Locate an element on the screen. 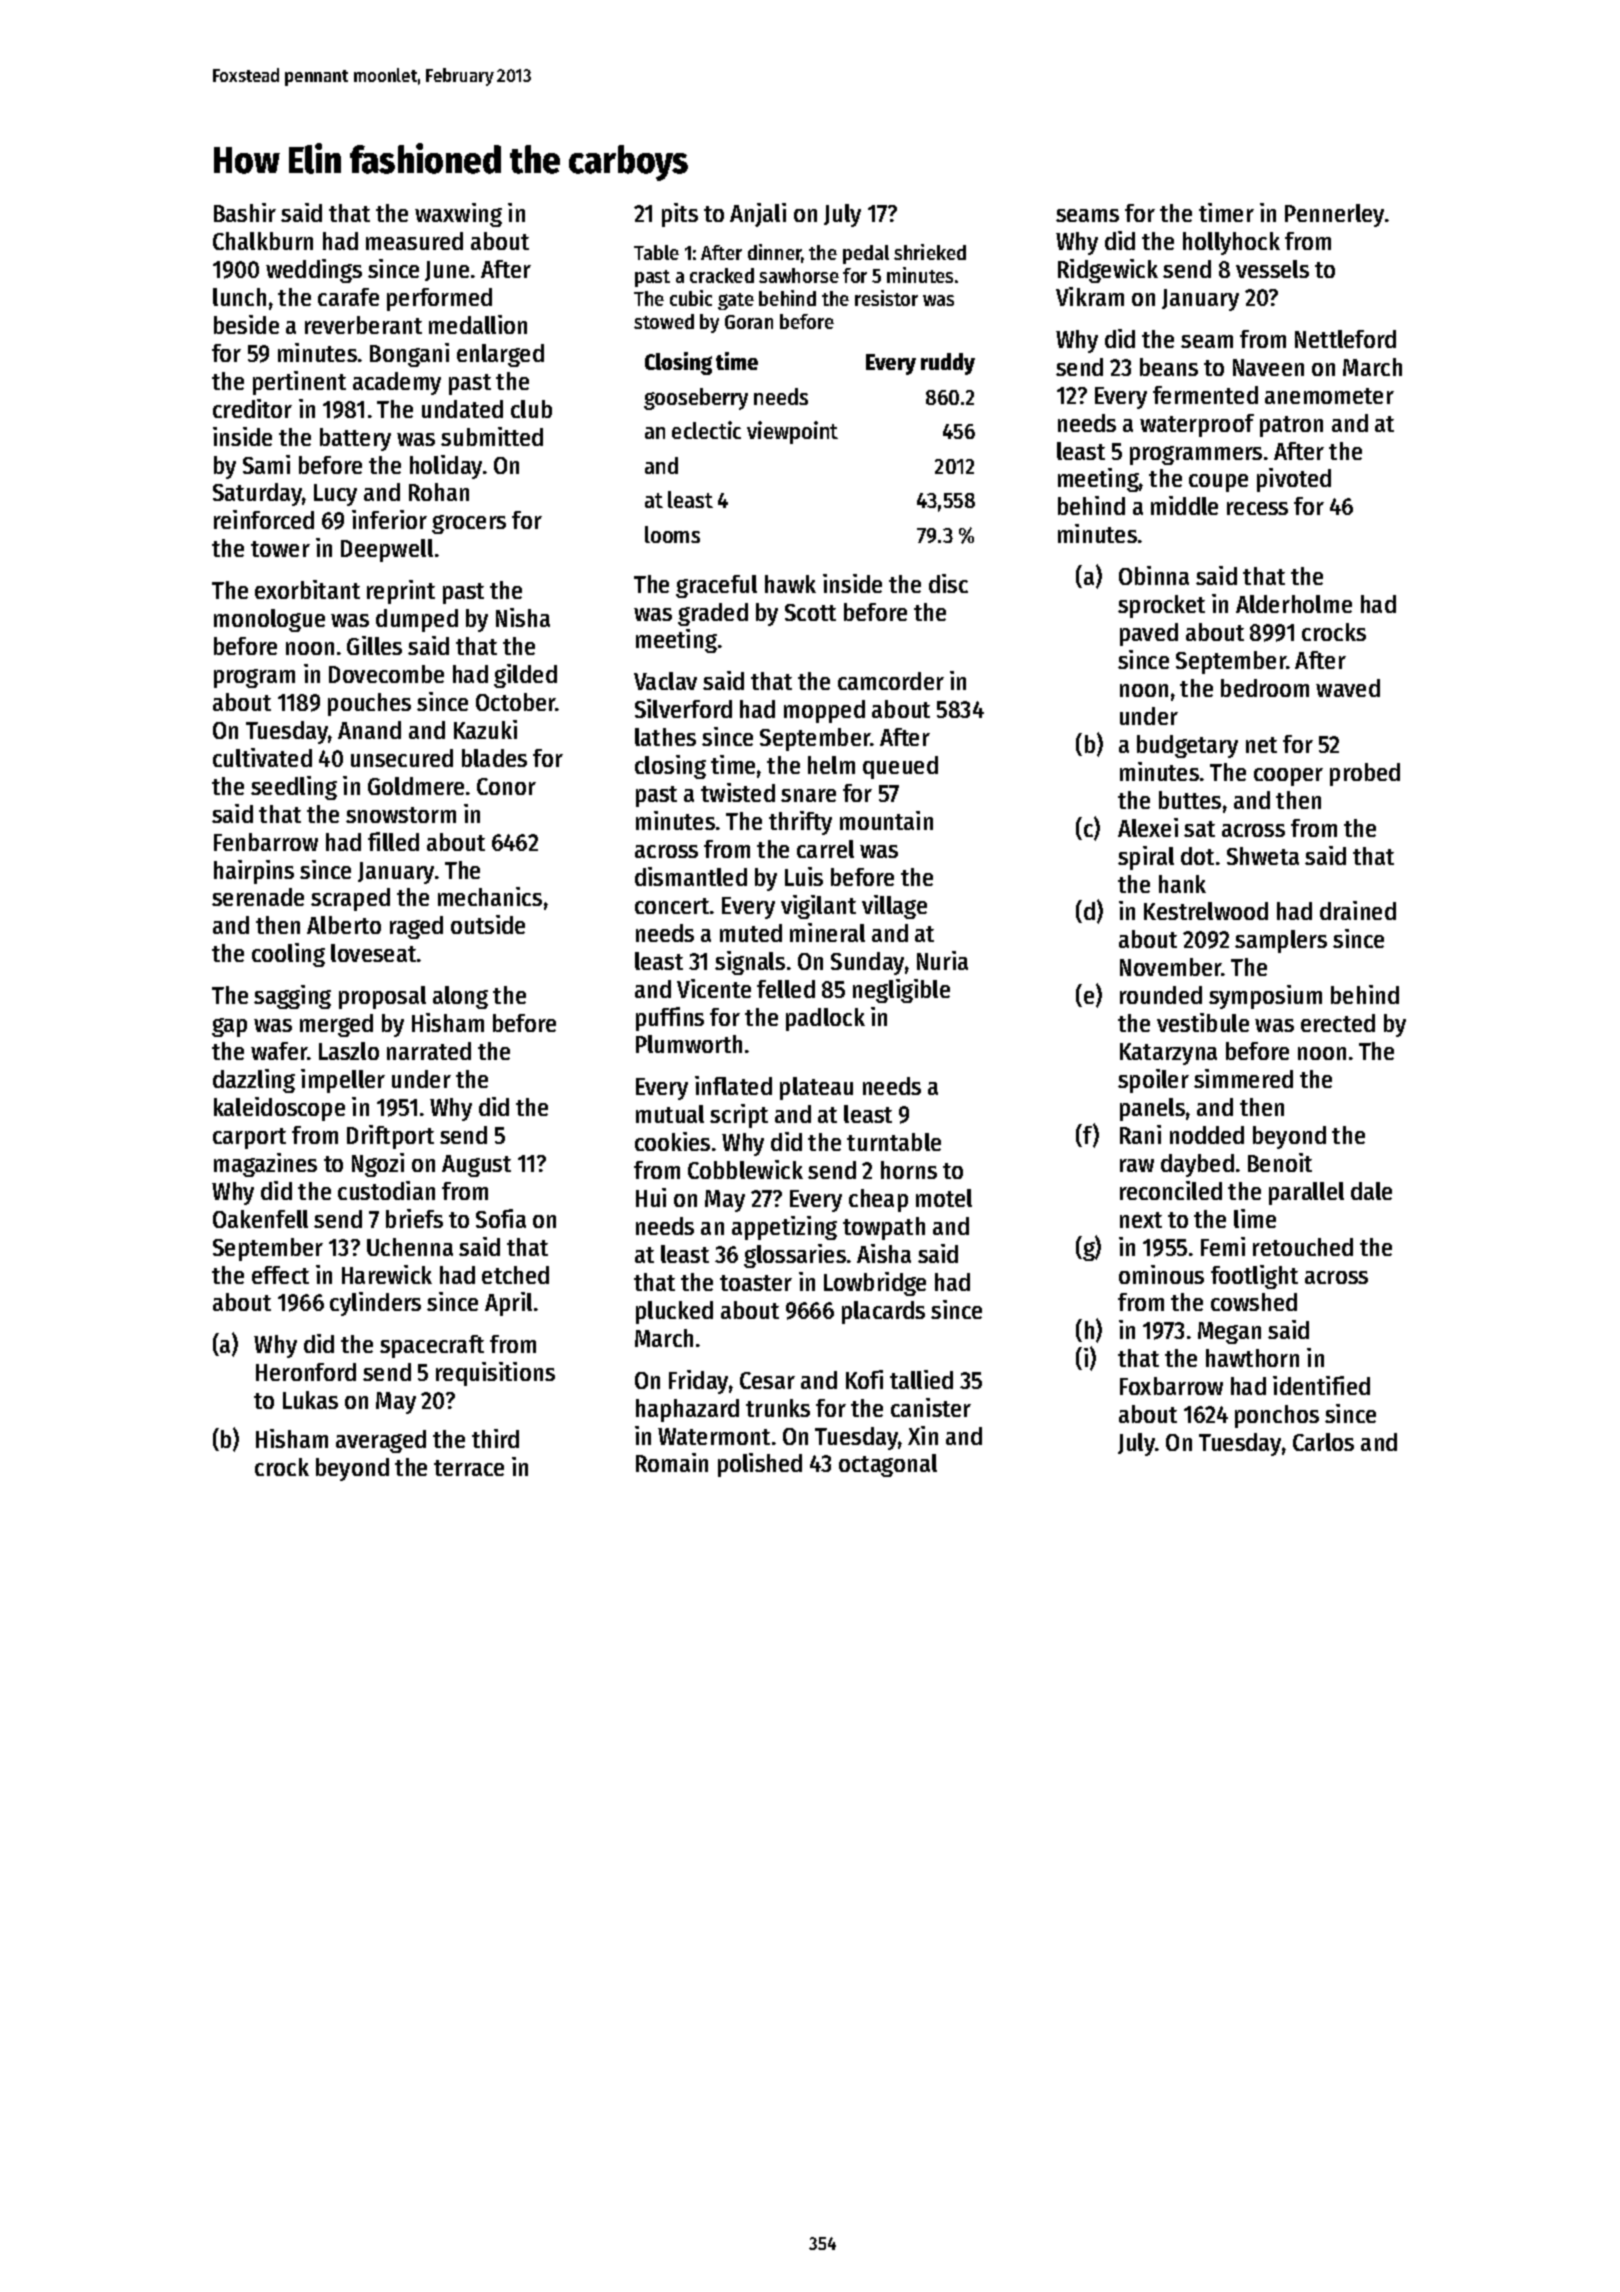 This screenshot has width=1620, height=2292. graceful is located at coordinates (716, 586).
